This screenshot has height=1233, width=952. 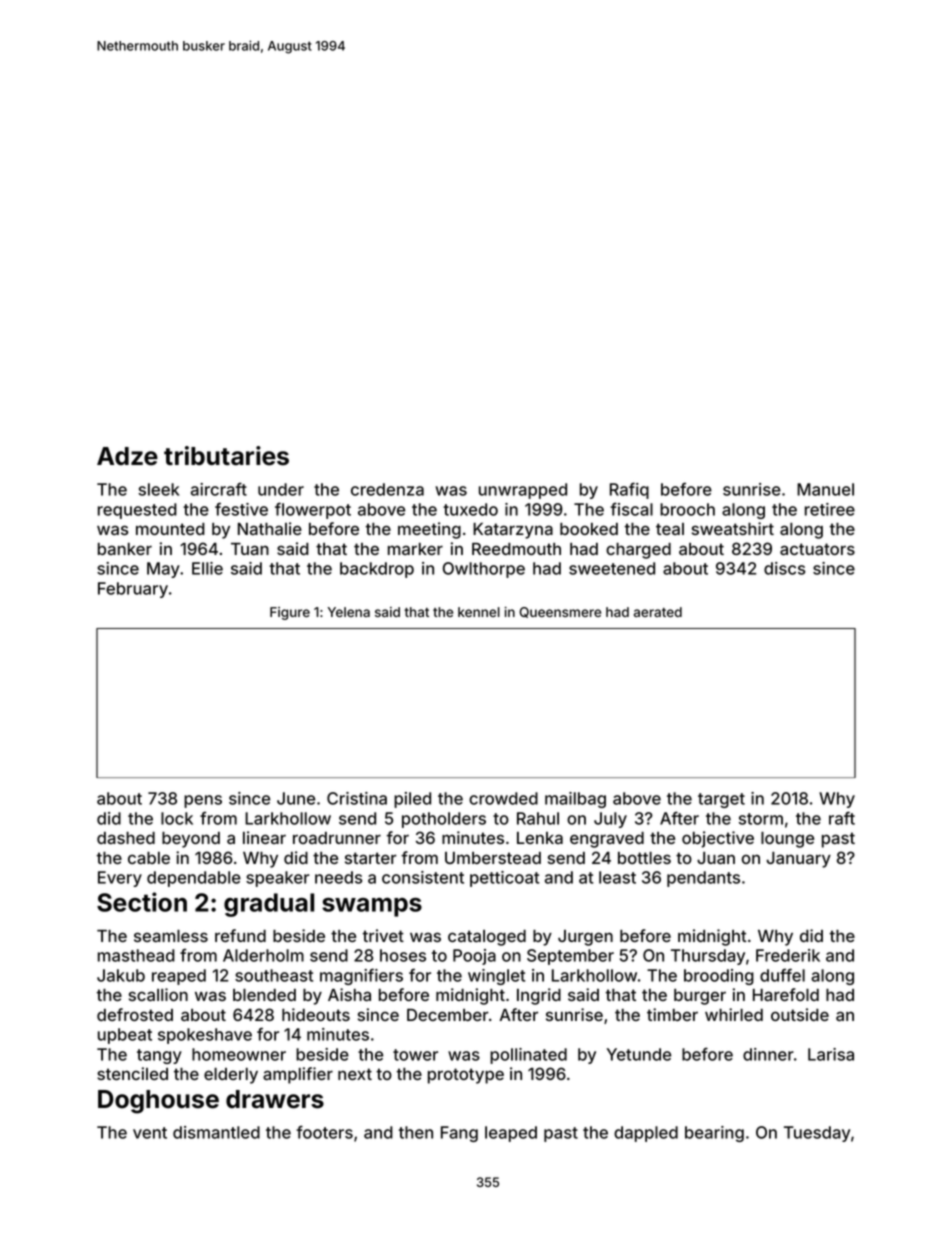 I want to click on pens, so click(x=203, y=801).
